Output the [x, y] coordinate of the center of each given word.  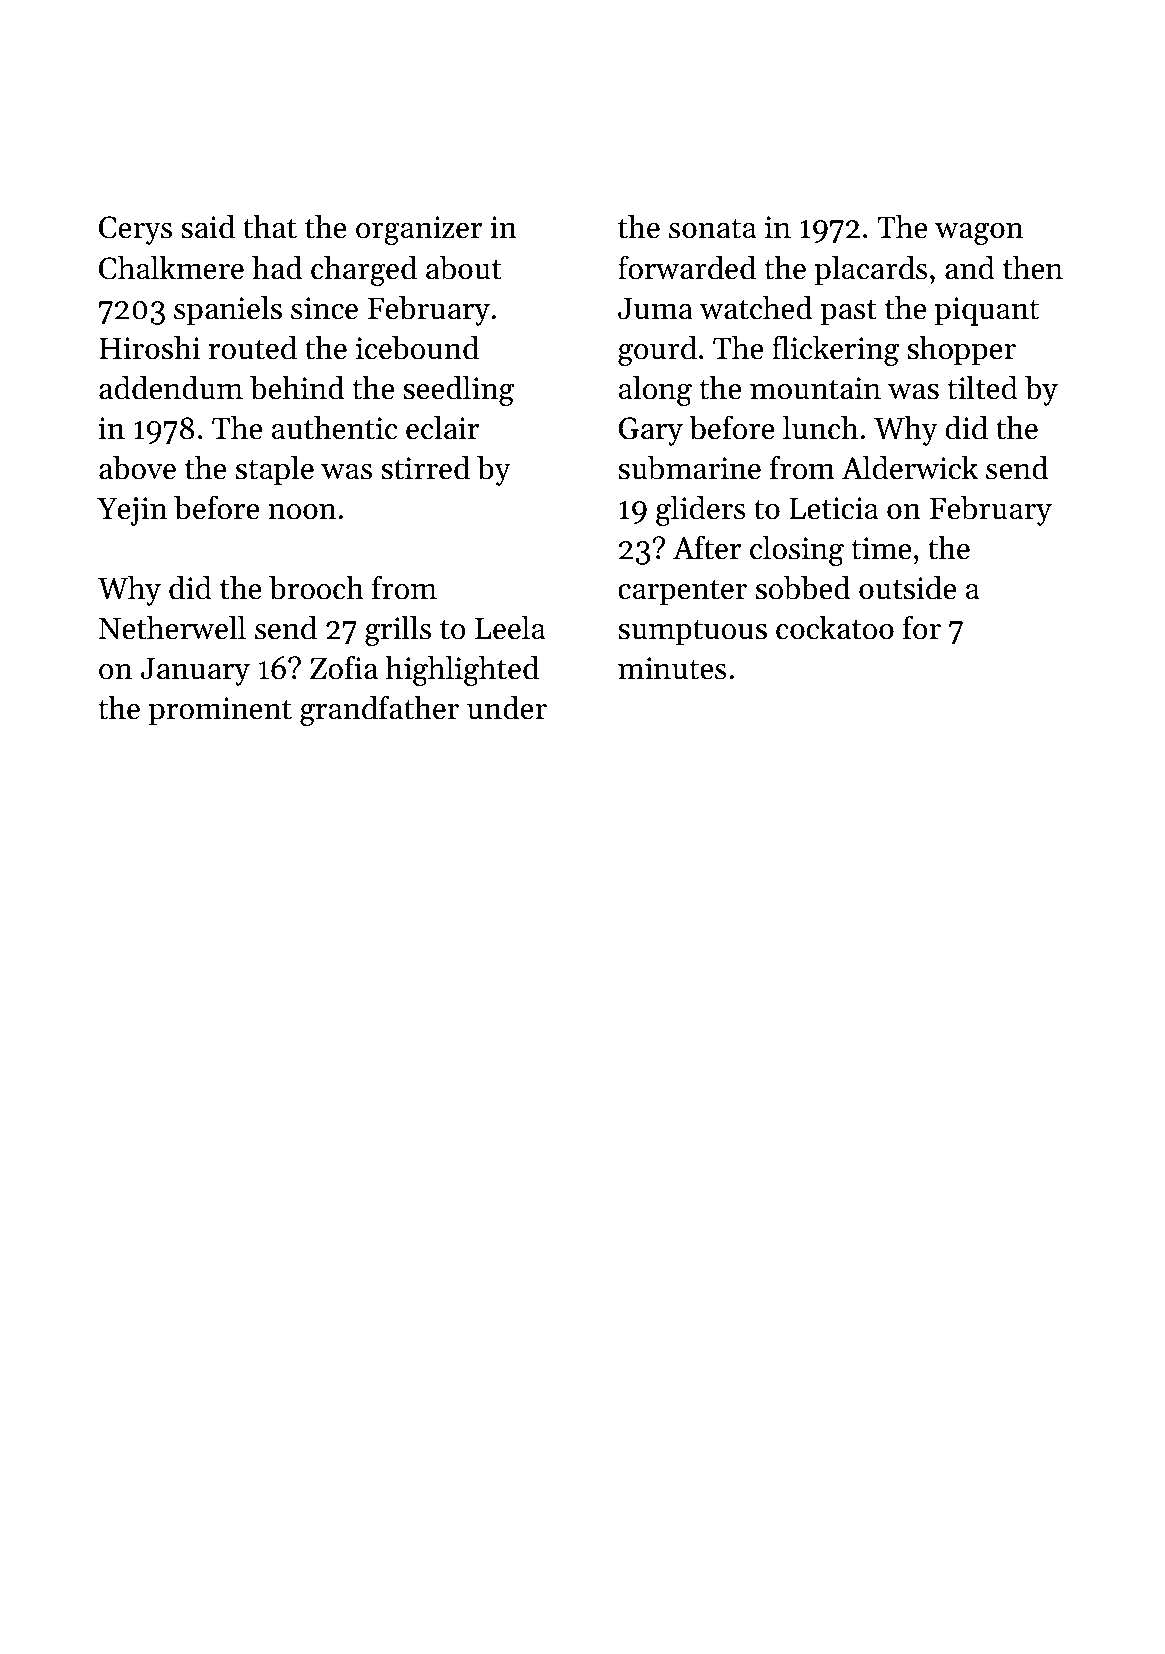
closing [797, 551]
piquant [987, 311]
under [507, 708]
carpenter [682, 593]
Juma [655, 309]
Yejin [132, 511]
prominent [220, 711]
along [655, 391]
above [137, 468]
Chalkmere [171, 268]
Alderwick [910, 468]
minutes [672, 668]
